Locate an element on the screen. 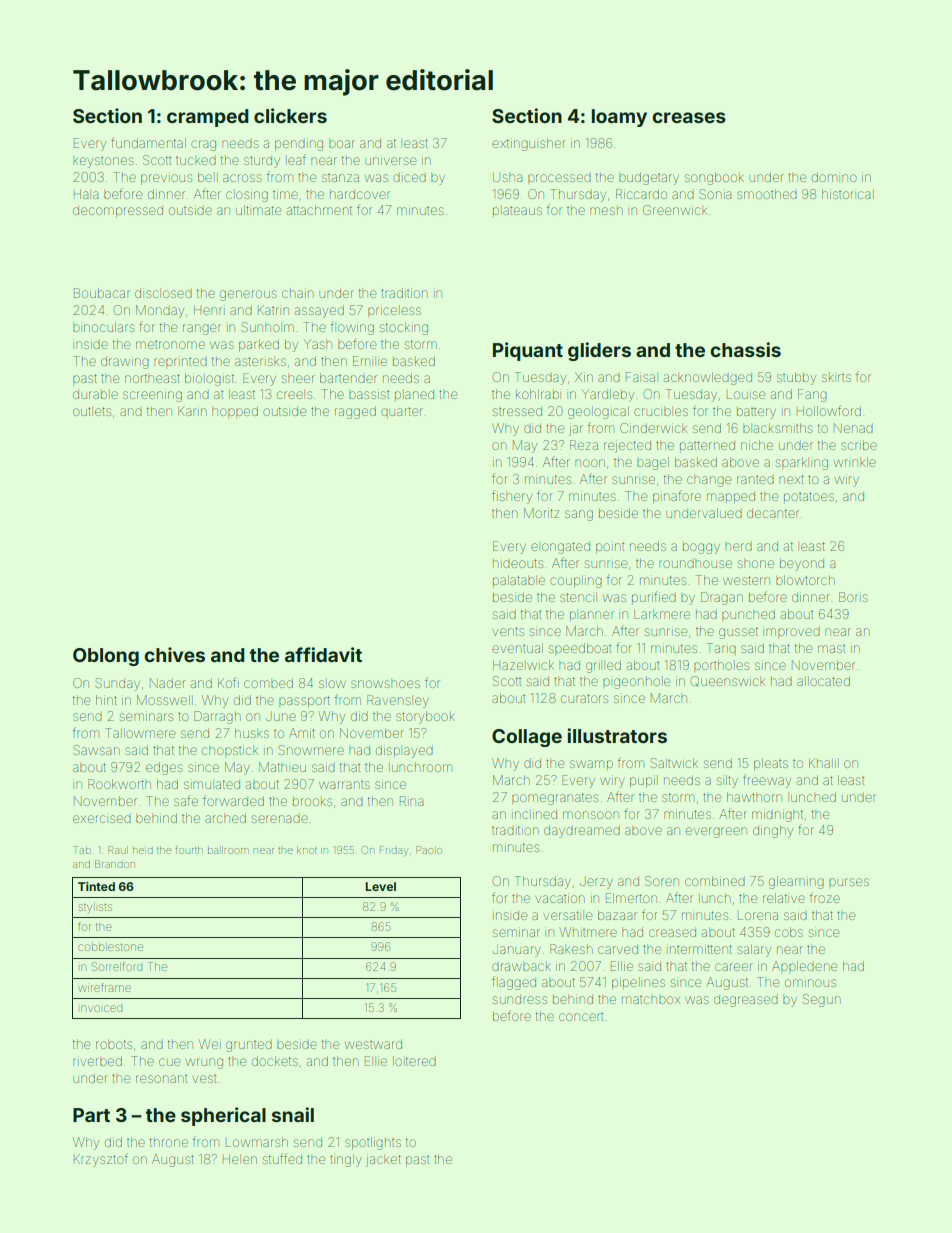  jar is located at coordinates (576, 429).
